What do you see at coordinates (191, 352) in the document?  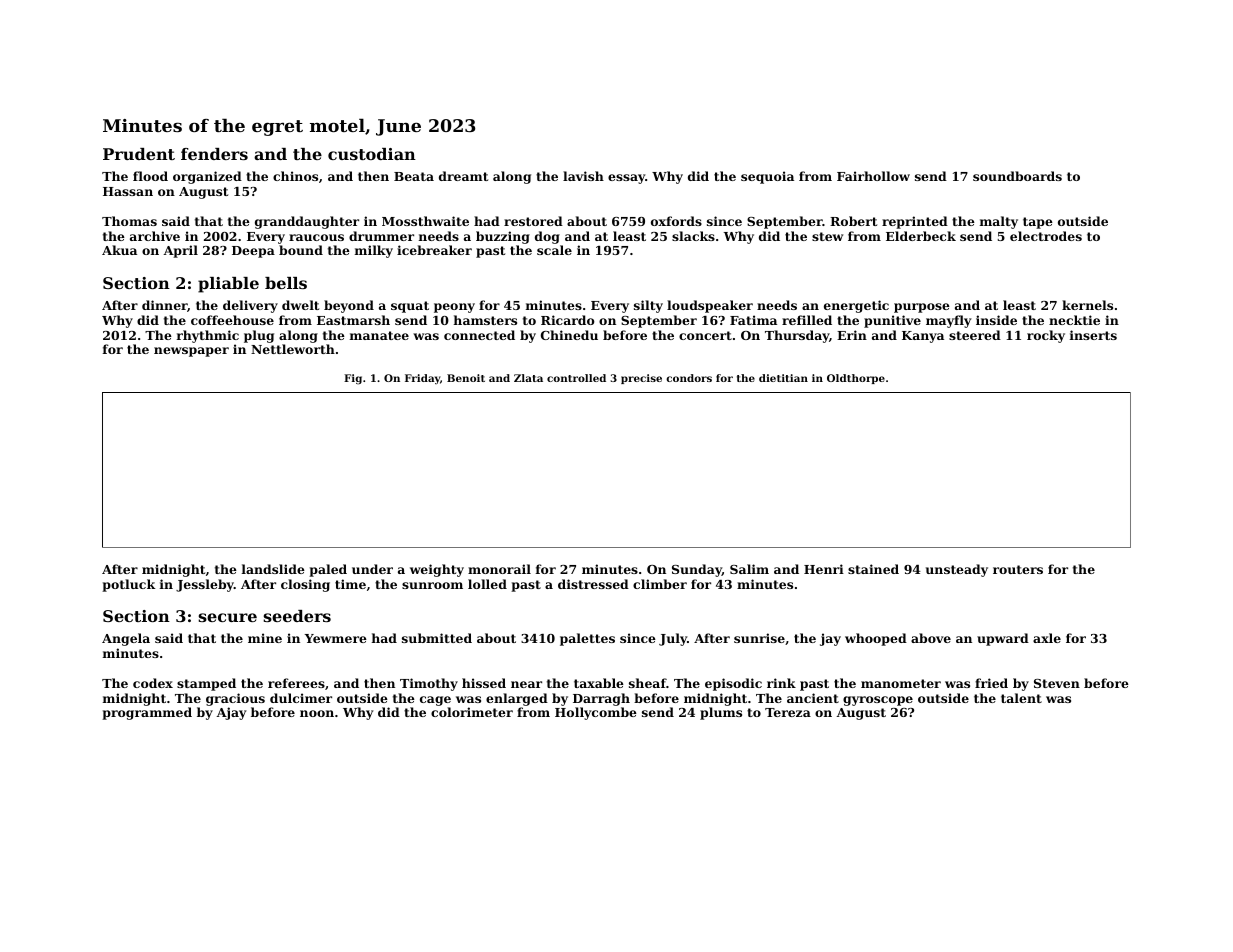 I see `newspaper` at bounding box center [191, 352].
